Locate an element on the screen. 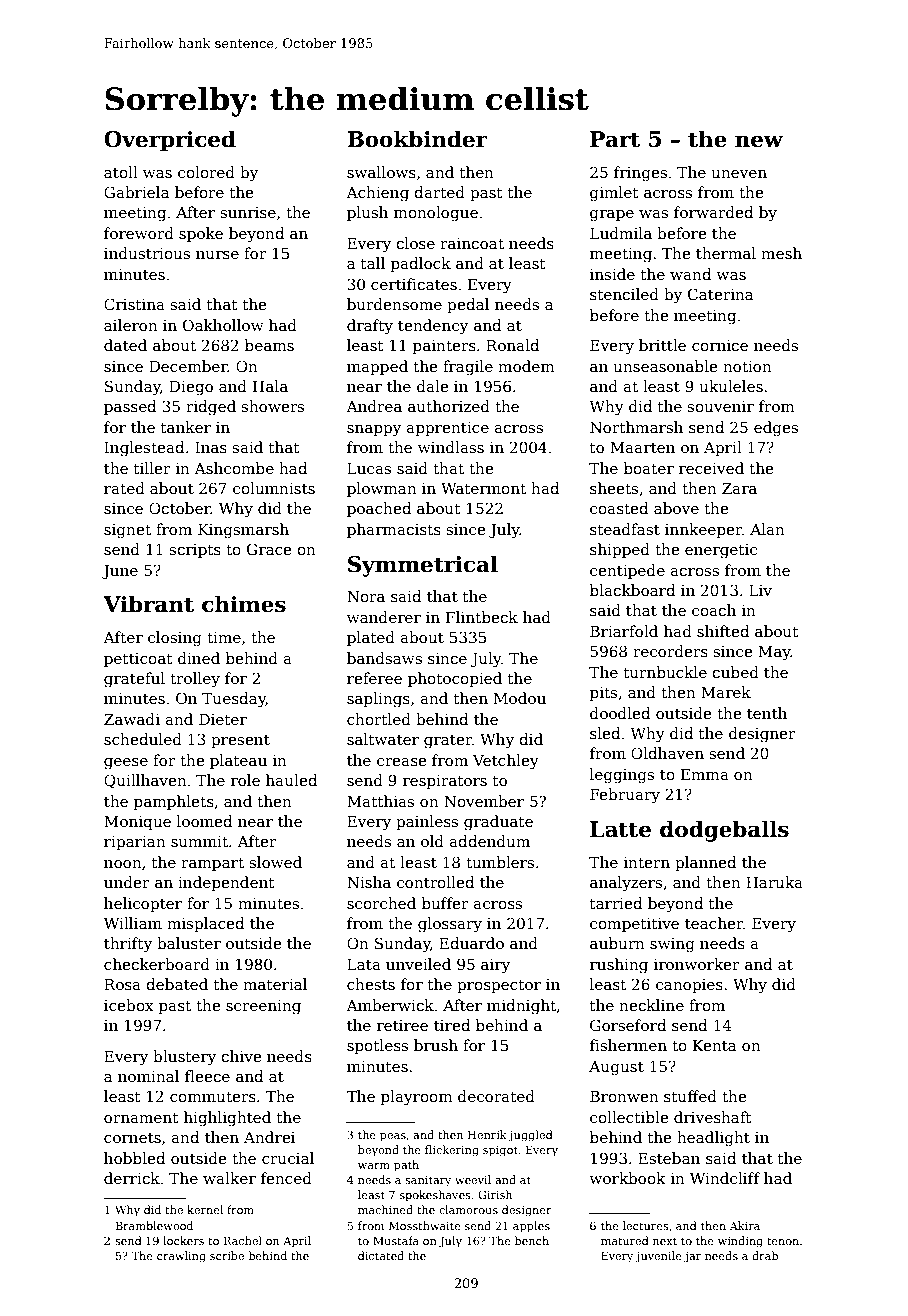  Ludmila is located at coordinates (621, 233).
